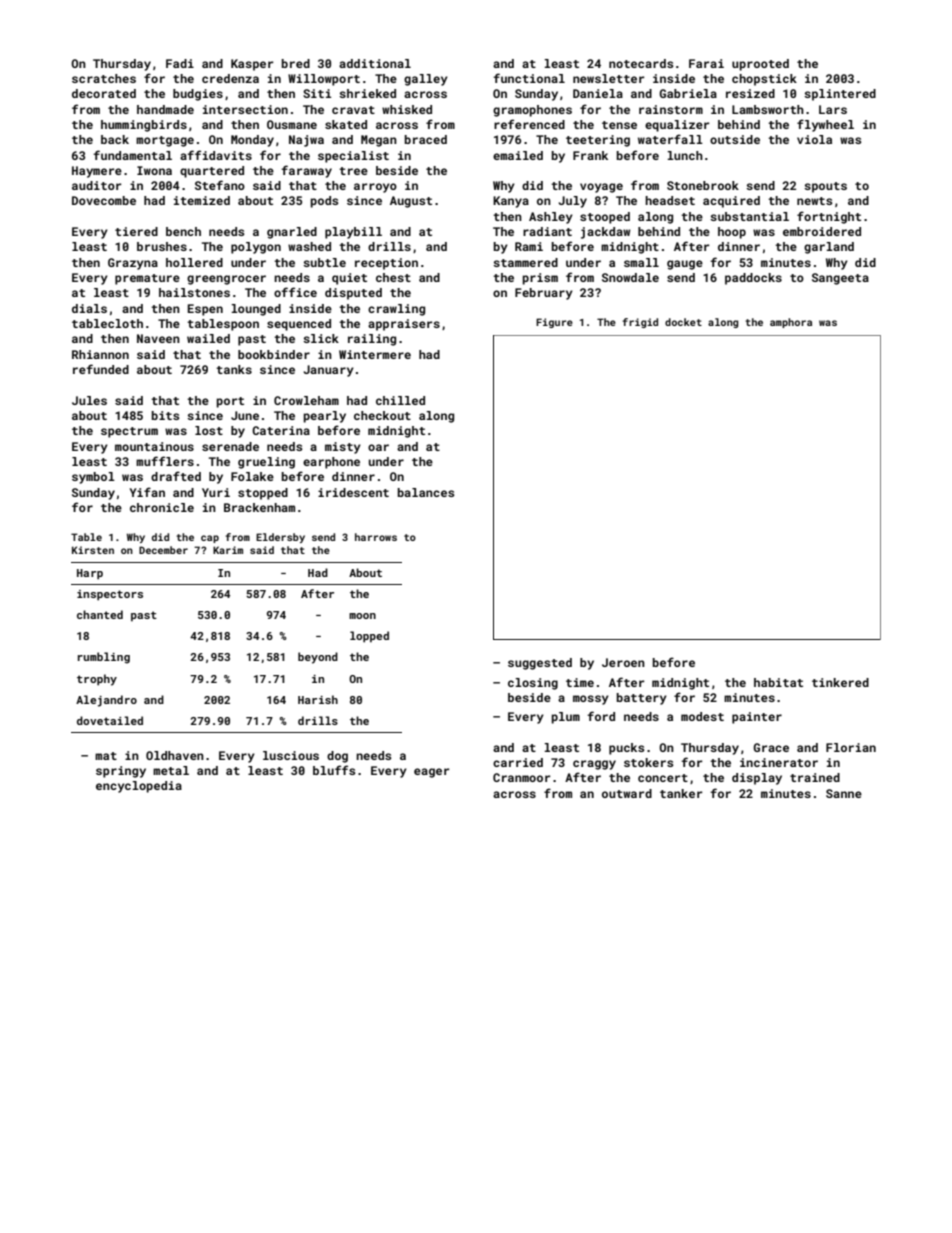 The height and width of the screenshot is (1233, 952). I want to click on Farai, so click(706, 63).
